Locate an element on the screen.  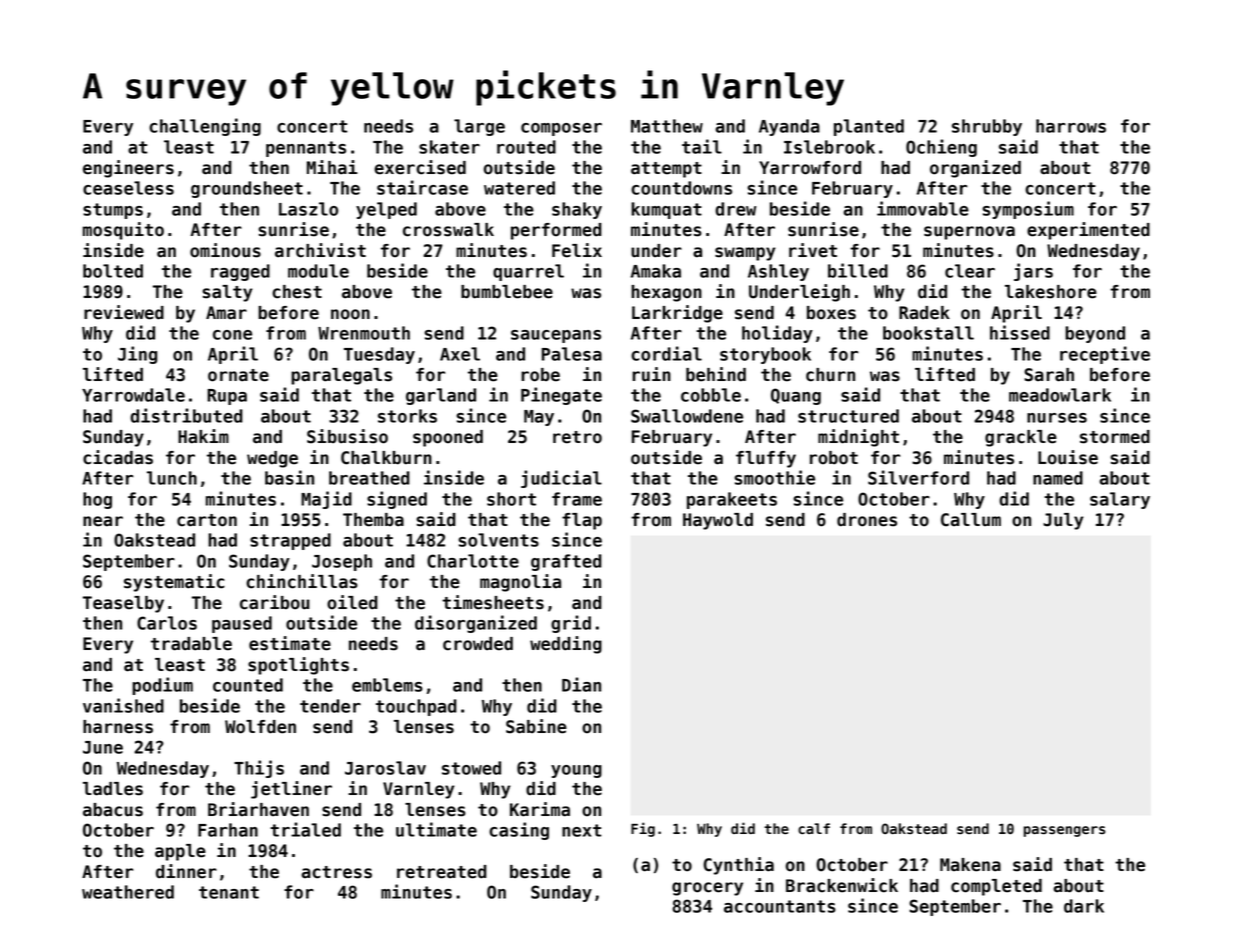
Majid is located at coordinates (326, 500).
